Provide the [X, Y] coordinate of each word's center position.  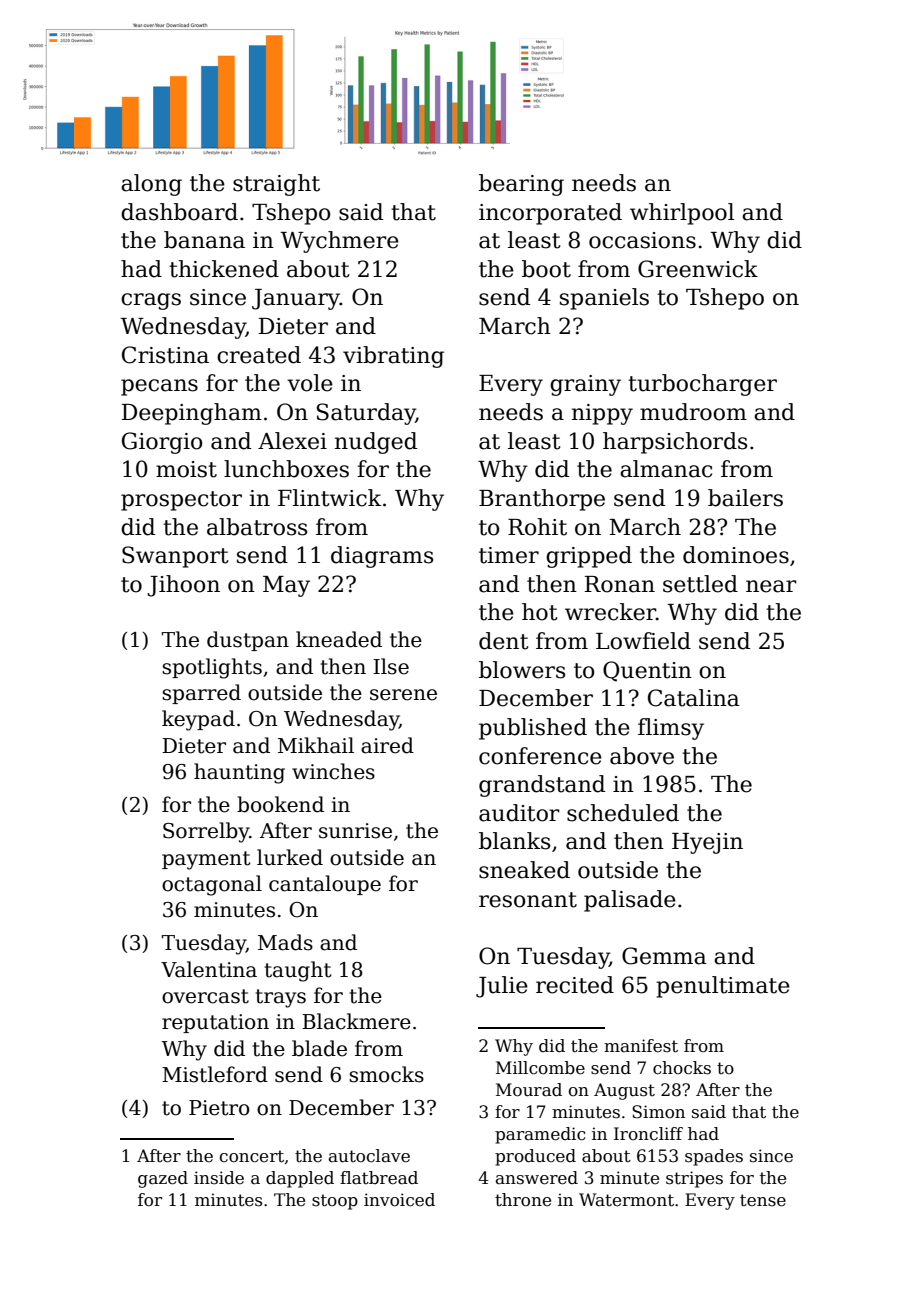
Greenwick [698, 269]
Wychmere [339, 242]
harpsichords [675, 443]
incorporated [550, 214]
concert [252, 1156]
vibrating [393, 357]
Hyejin [707, 843]
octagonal [212, 885]
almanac [666, 469]
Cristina [165, 355]
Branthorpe [542, 500]
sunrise [355, 831]
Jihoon [183, 586]
